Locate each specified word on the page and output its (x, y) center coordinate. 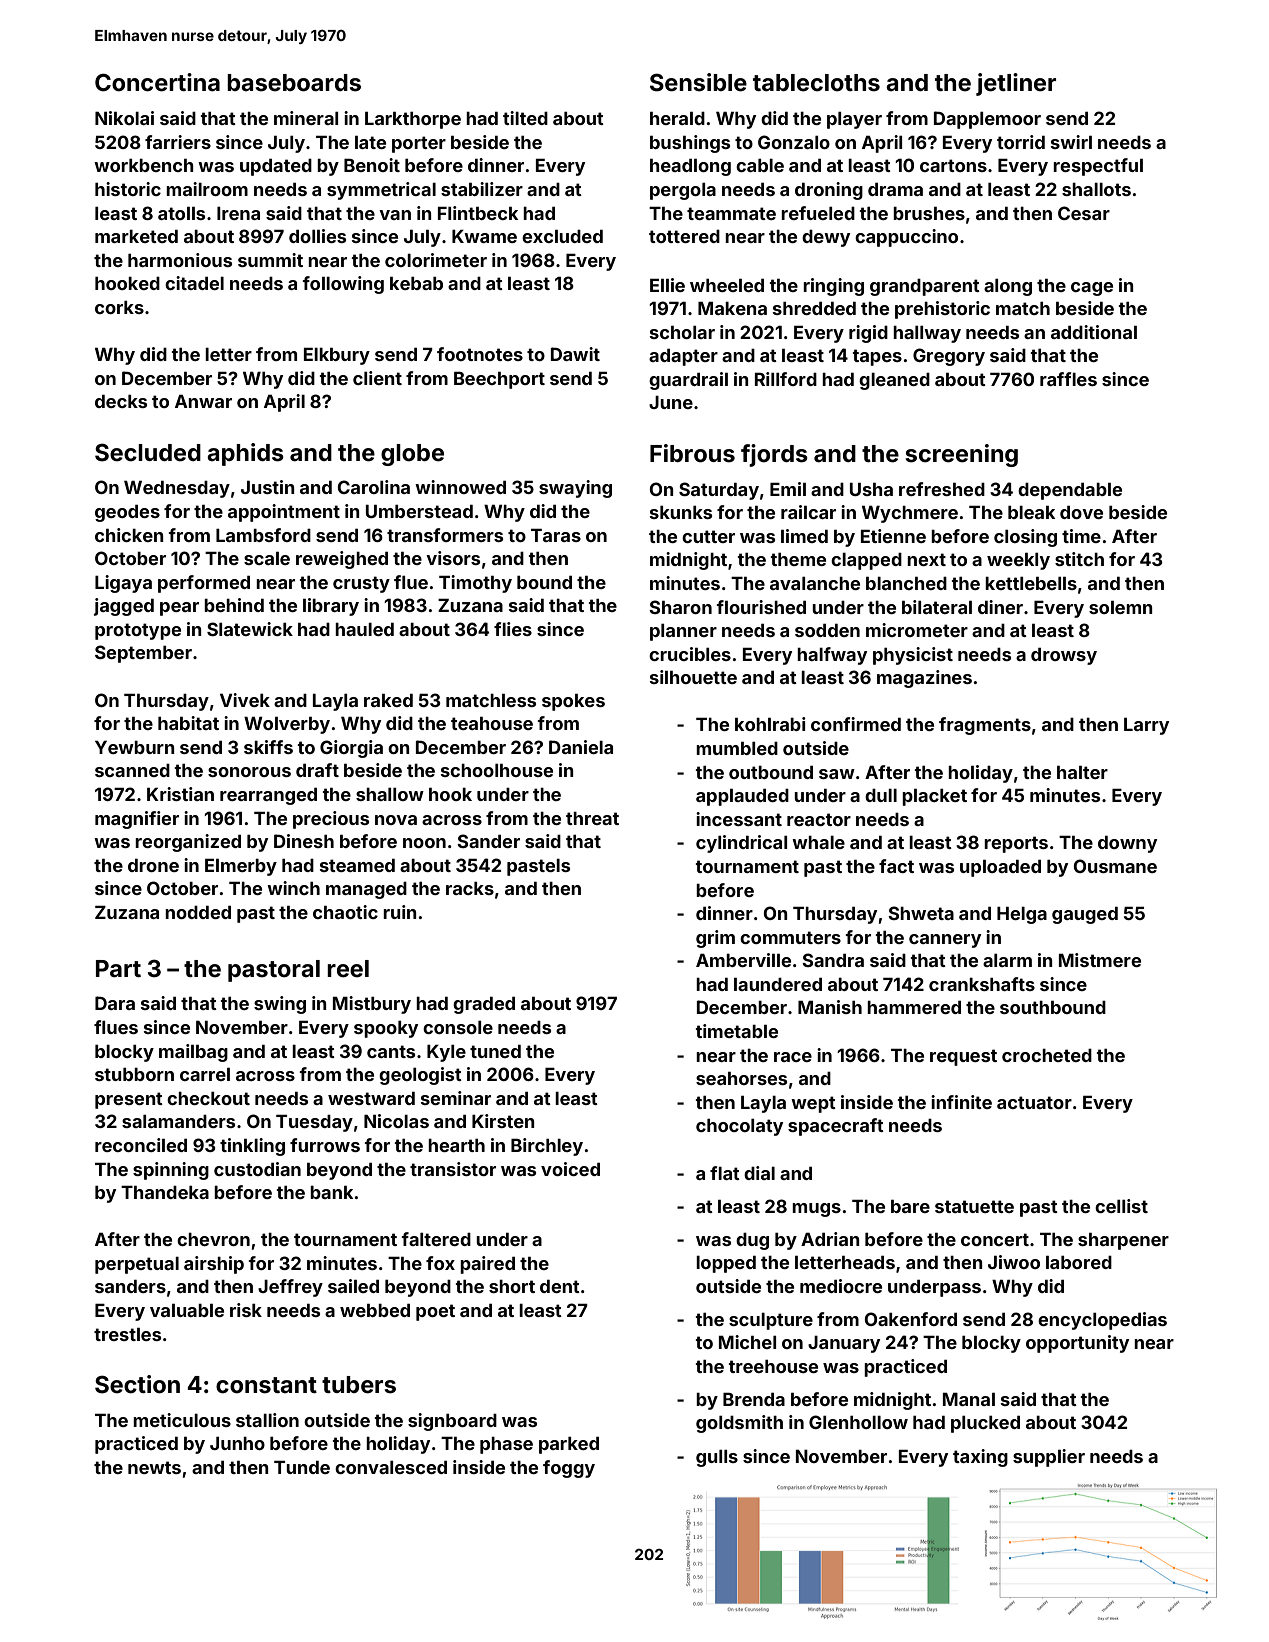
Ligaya (123, 584)
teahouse (492, 723)
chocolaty (739, 1127)
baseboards (294, 83)
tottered (684, 236)
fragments (985, 726)
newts (154, 1467)
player (854, 120)
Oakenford (910, 1319)
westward (371, 1098)
